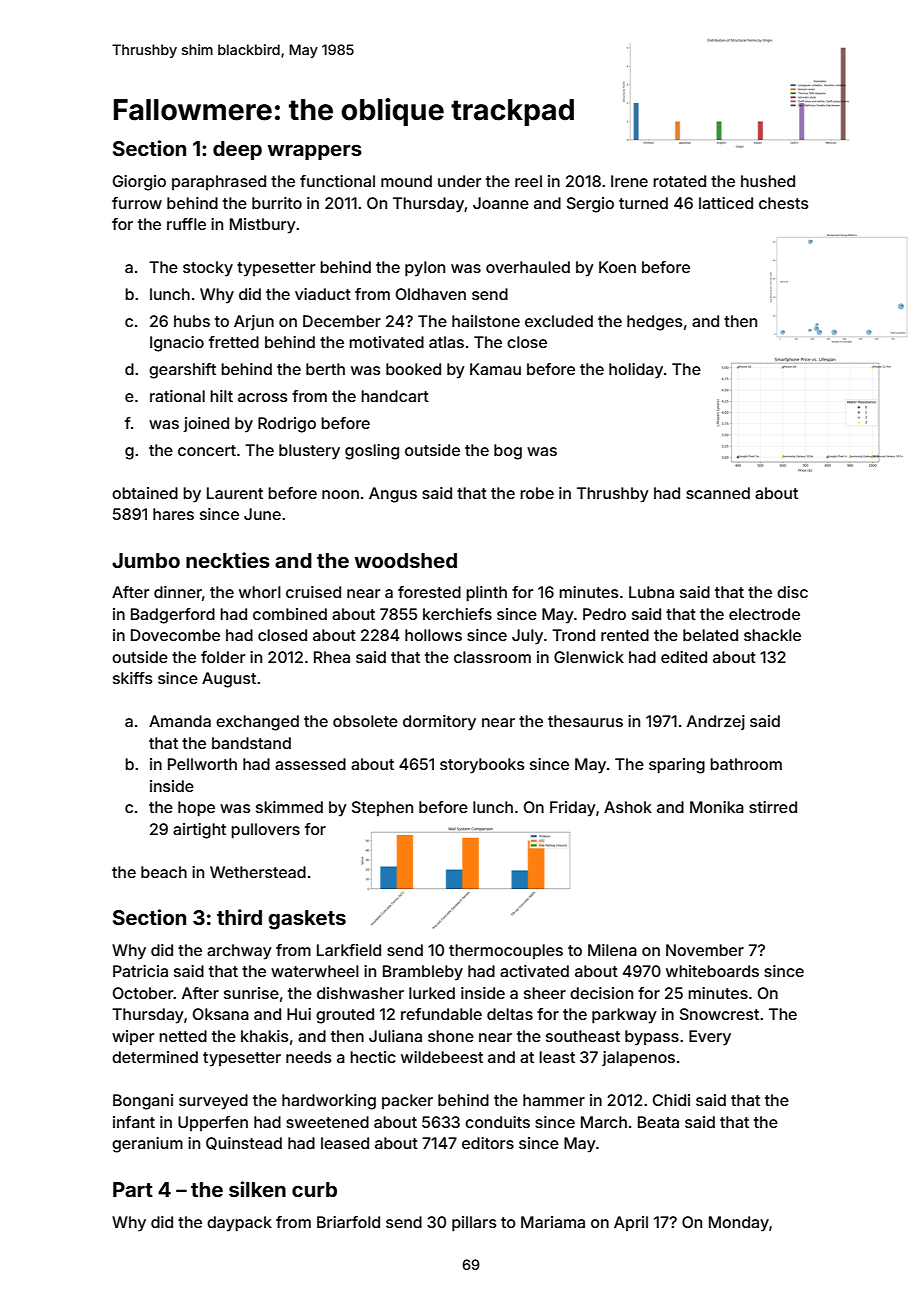  Describe the element at coordinates (223, 657) in the screenshot. I see `folder` at that location.
